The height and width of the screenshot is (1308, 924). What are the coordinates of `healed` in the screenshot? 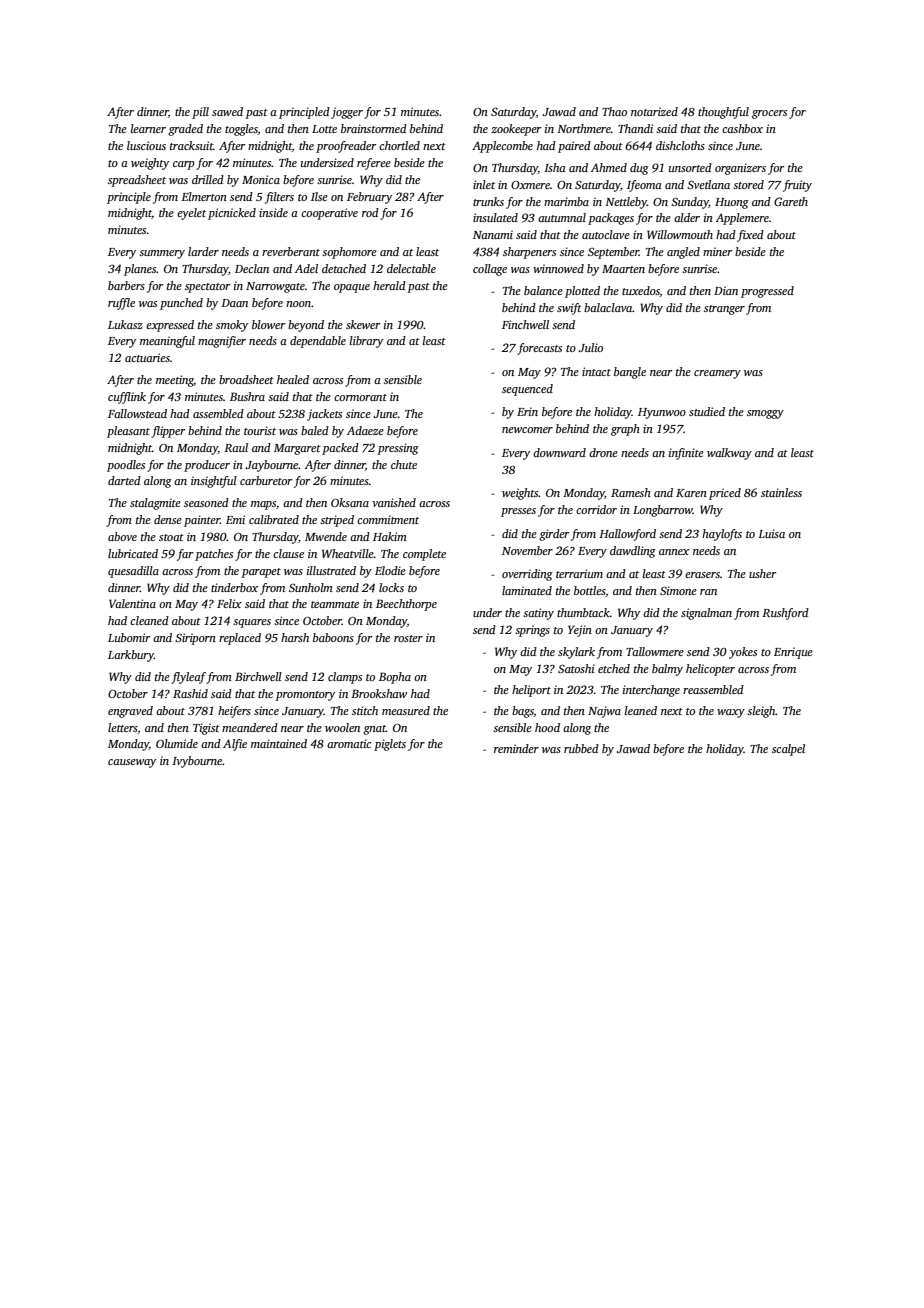 It's located at (293, 379).
